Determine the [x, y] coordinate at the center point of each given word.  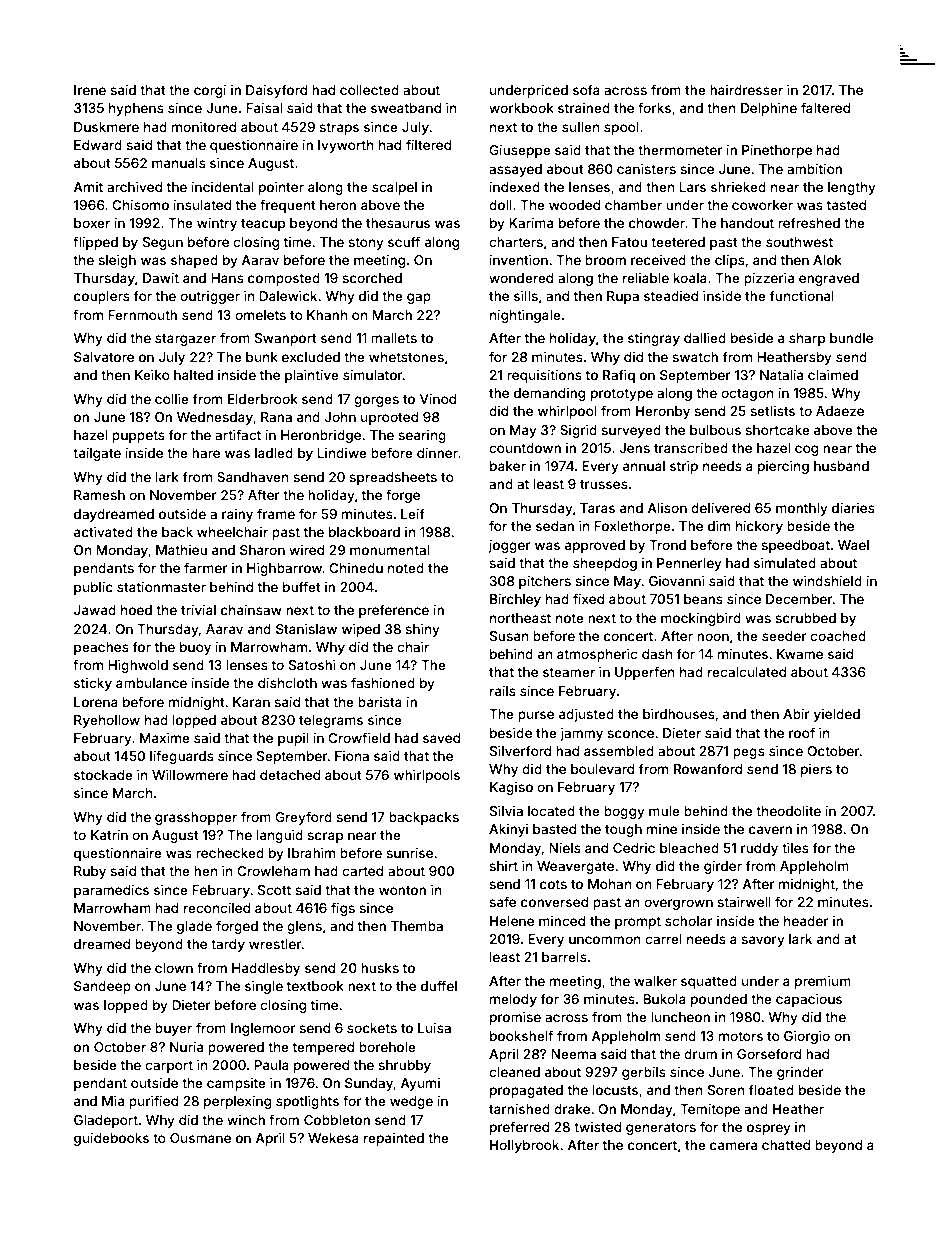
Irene [90, 90]
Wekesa [333, 1138]
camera [733, 1146]
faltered [825, 107]
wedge [411, 1102]
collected [369, 90]
